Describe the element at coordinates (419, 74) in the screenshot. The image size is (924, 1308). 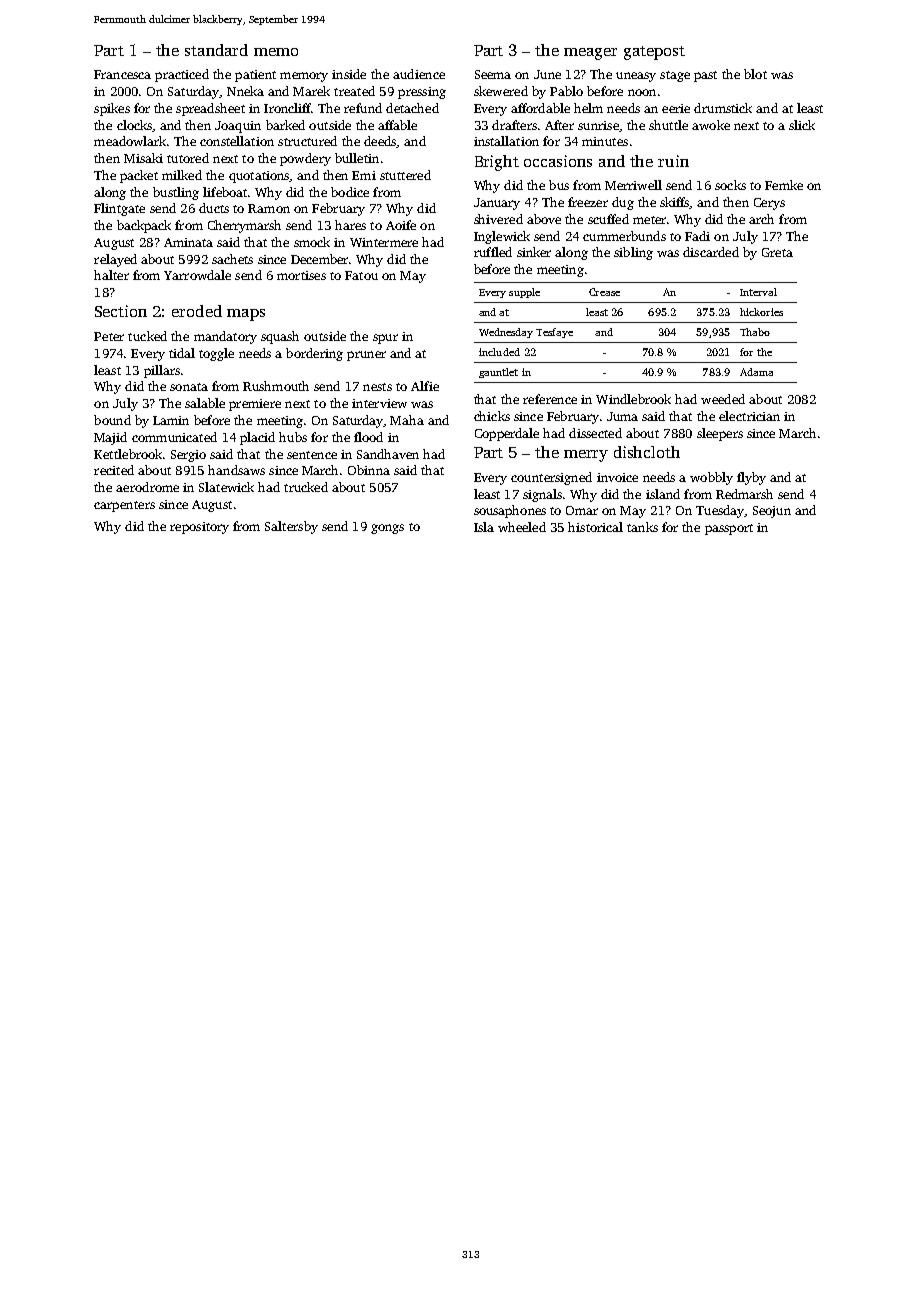
I see `audience` at that location.
